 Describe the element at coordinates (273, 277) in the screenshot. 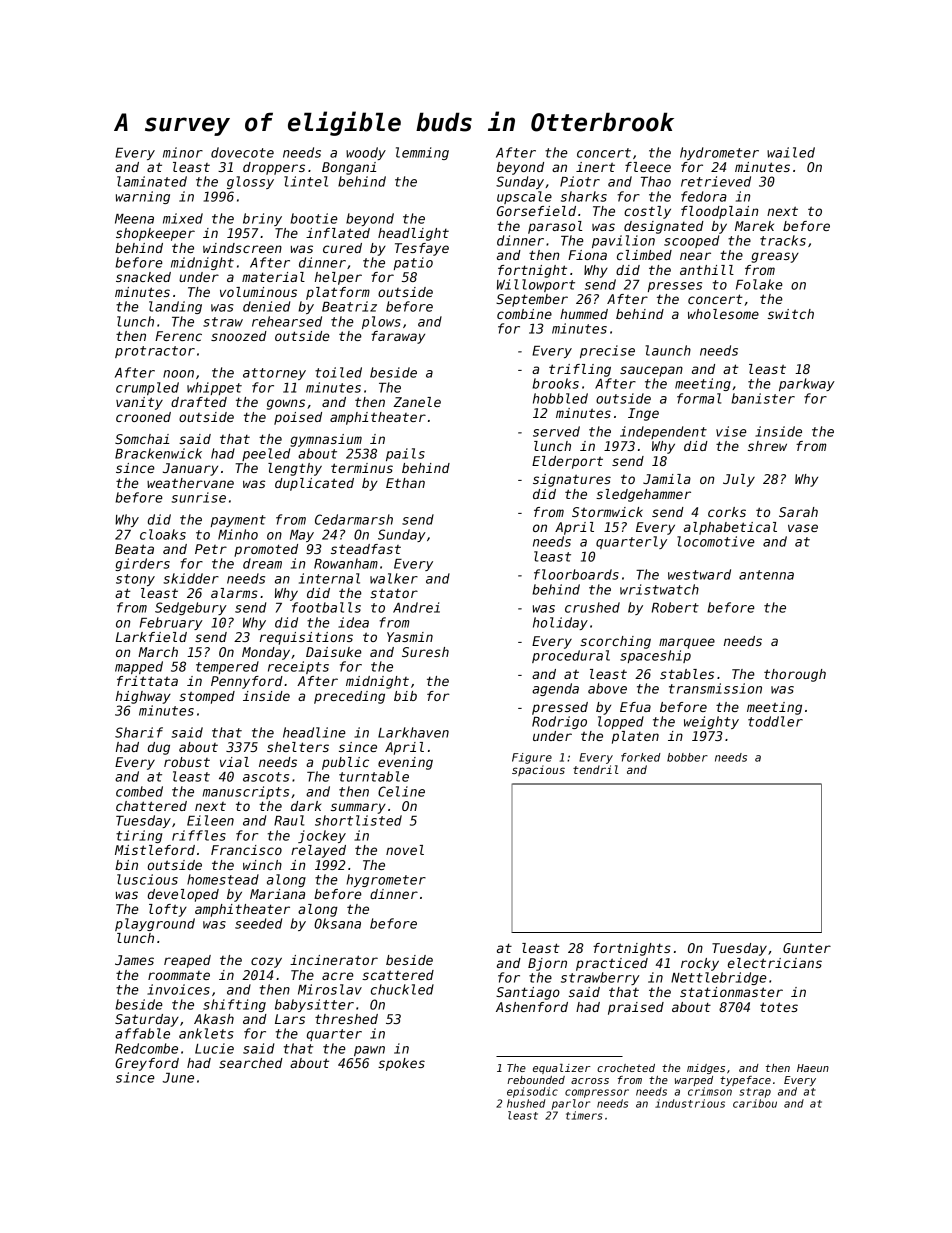

I see `material` at that location.
